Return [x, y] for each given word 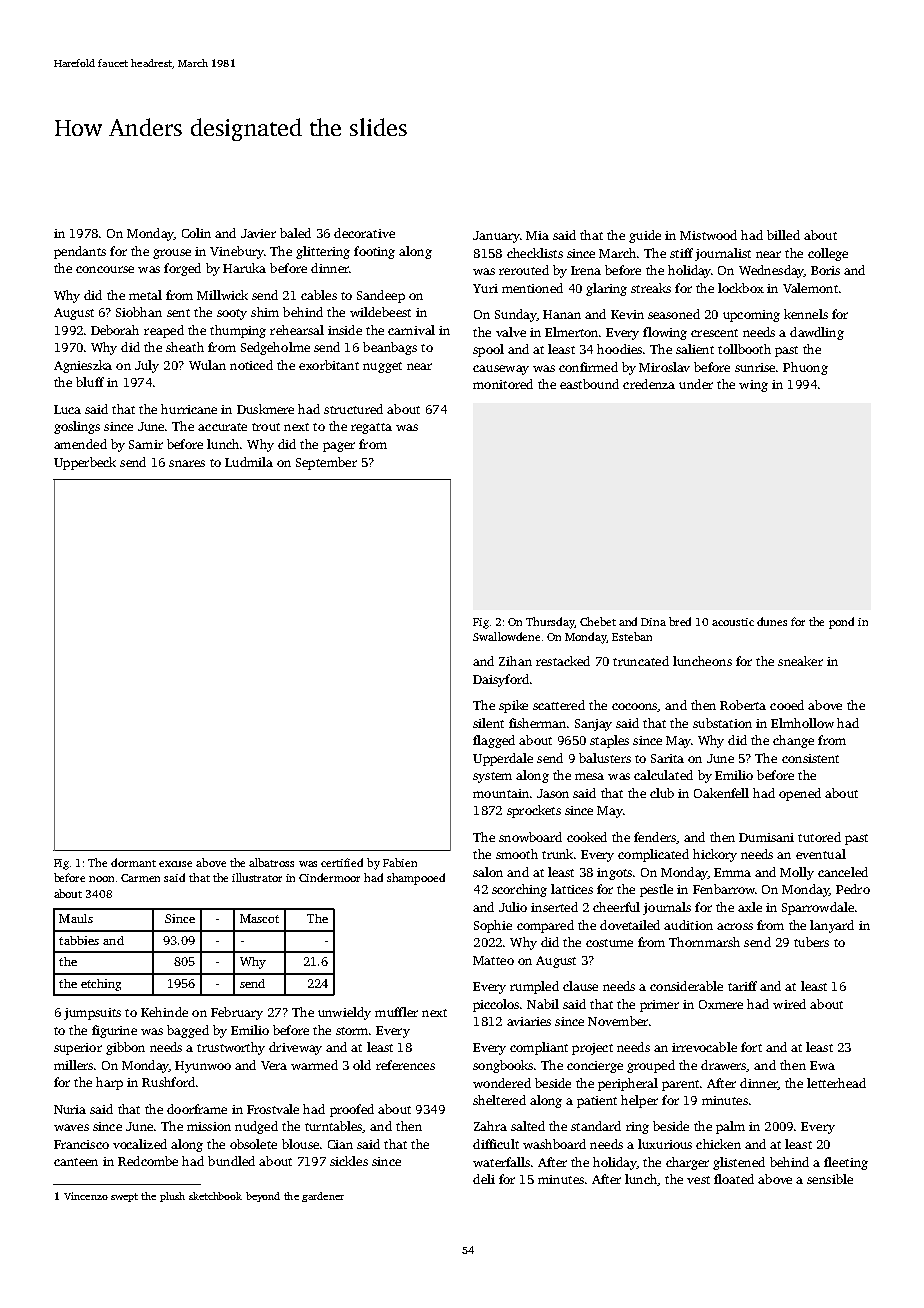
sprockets [534, 811]
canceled [843, 872]
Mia [537, 235]
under [696, 384]
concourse [105, 269]
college [828, 254]
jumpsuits [92, 1014]
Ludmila [249, 462]
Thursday [550, 623]
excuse [175, 864]
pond [841, 623]
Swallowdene [506, 636]
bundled [231, 1161]
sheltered [499, 1100]
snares [187, 463]
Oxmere [721, 1004]
